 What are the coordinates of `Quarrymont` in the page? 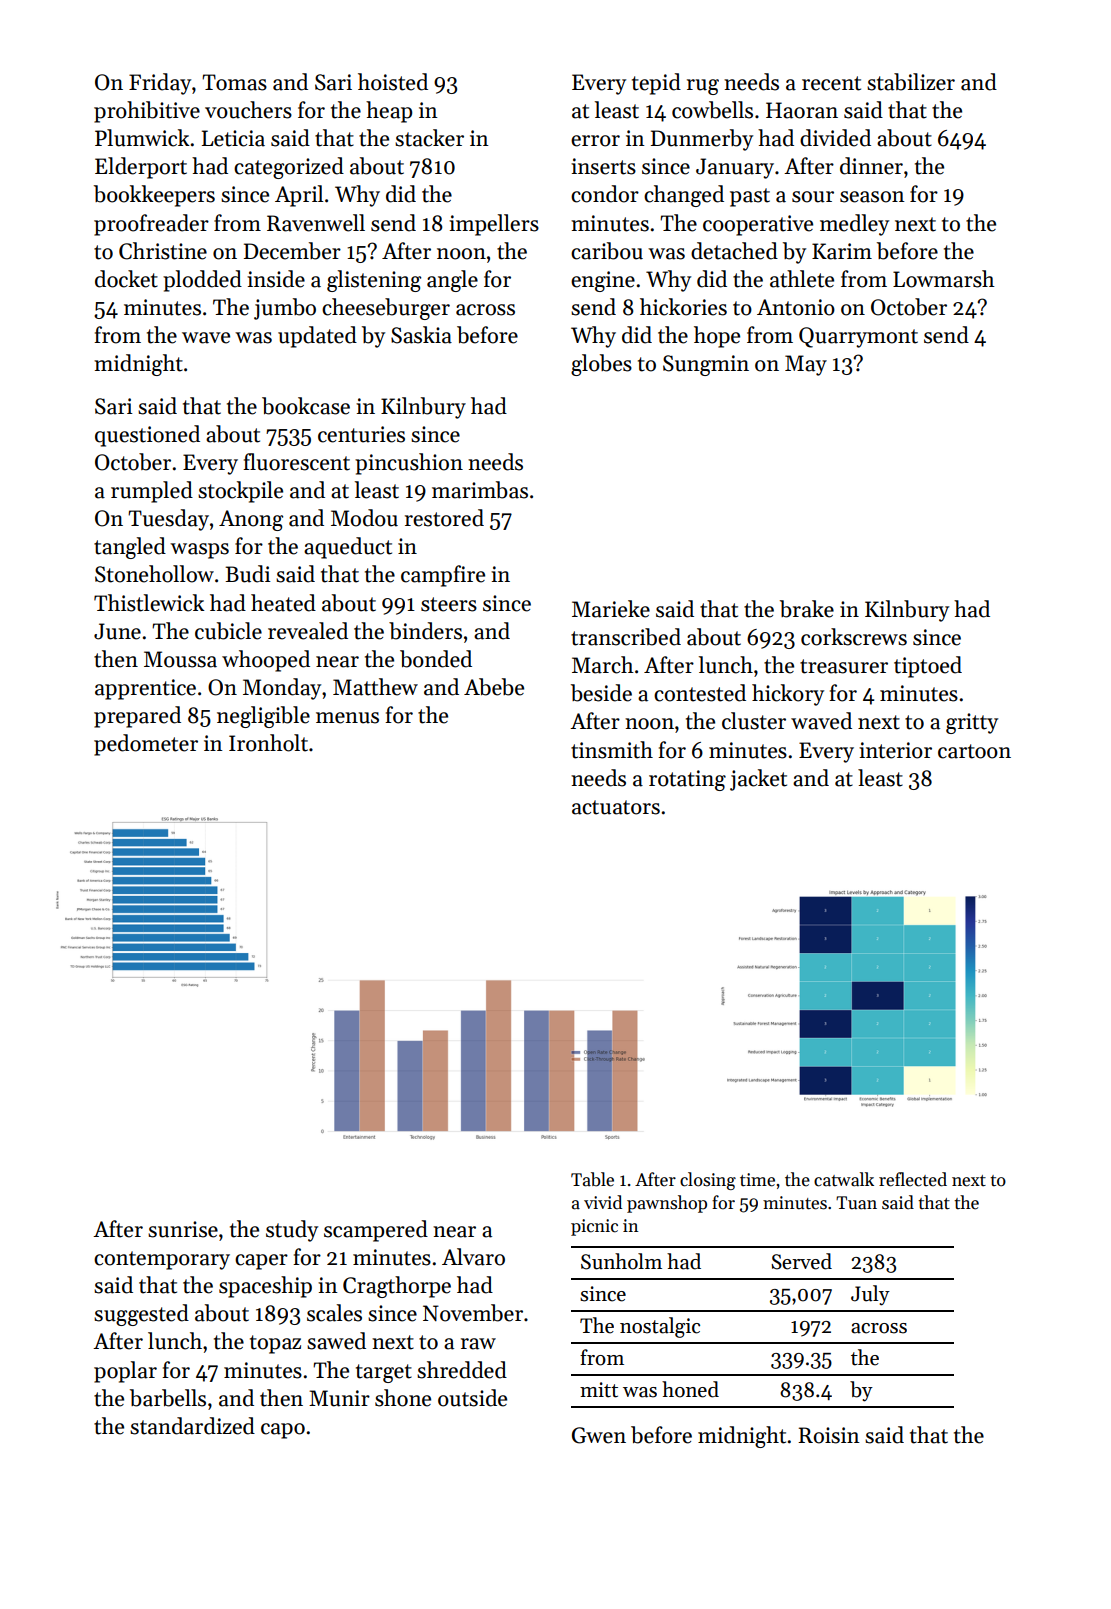 It's located at (858, 337).
